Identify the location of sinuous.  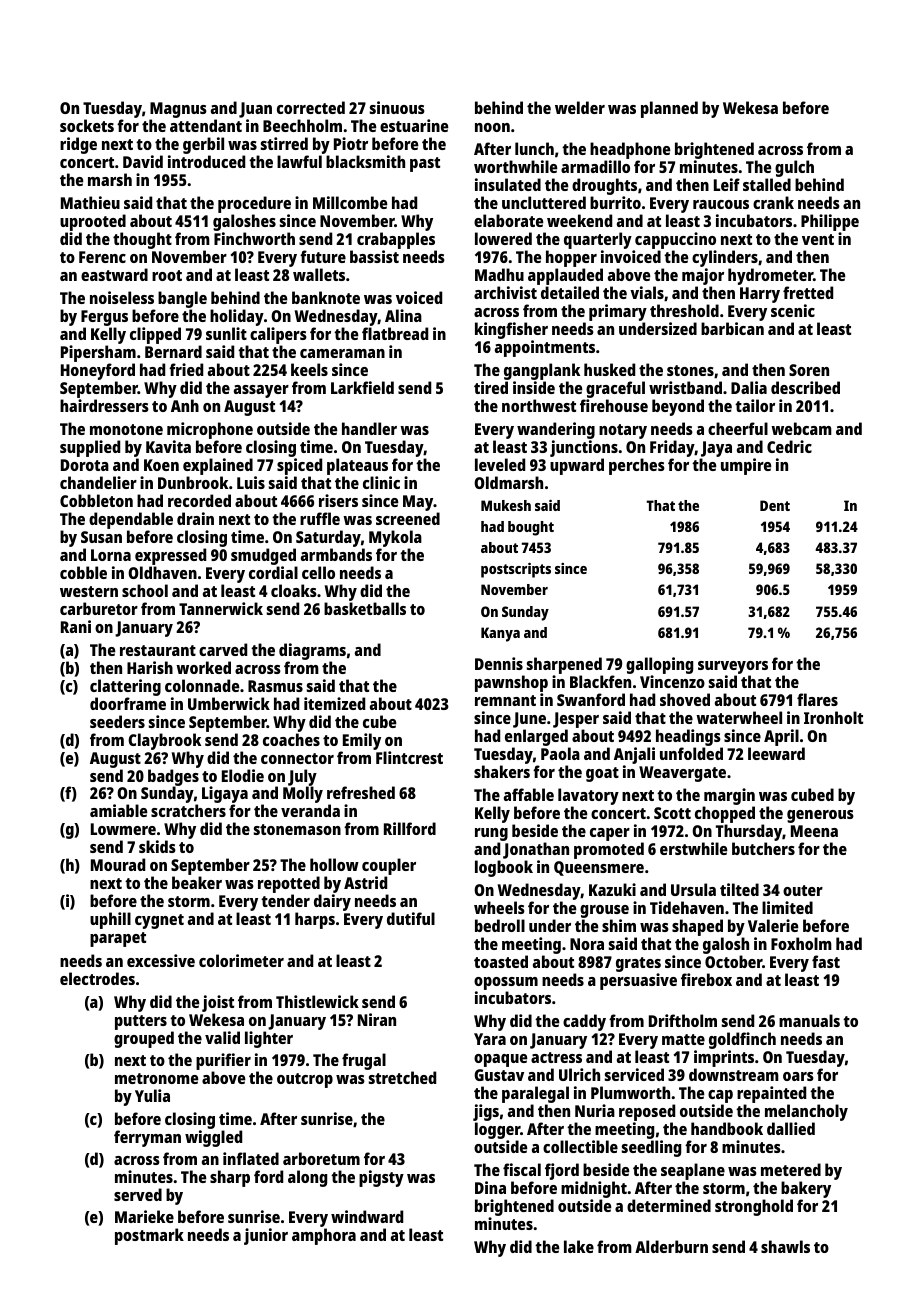
(397, 107).
